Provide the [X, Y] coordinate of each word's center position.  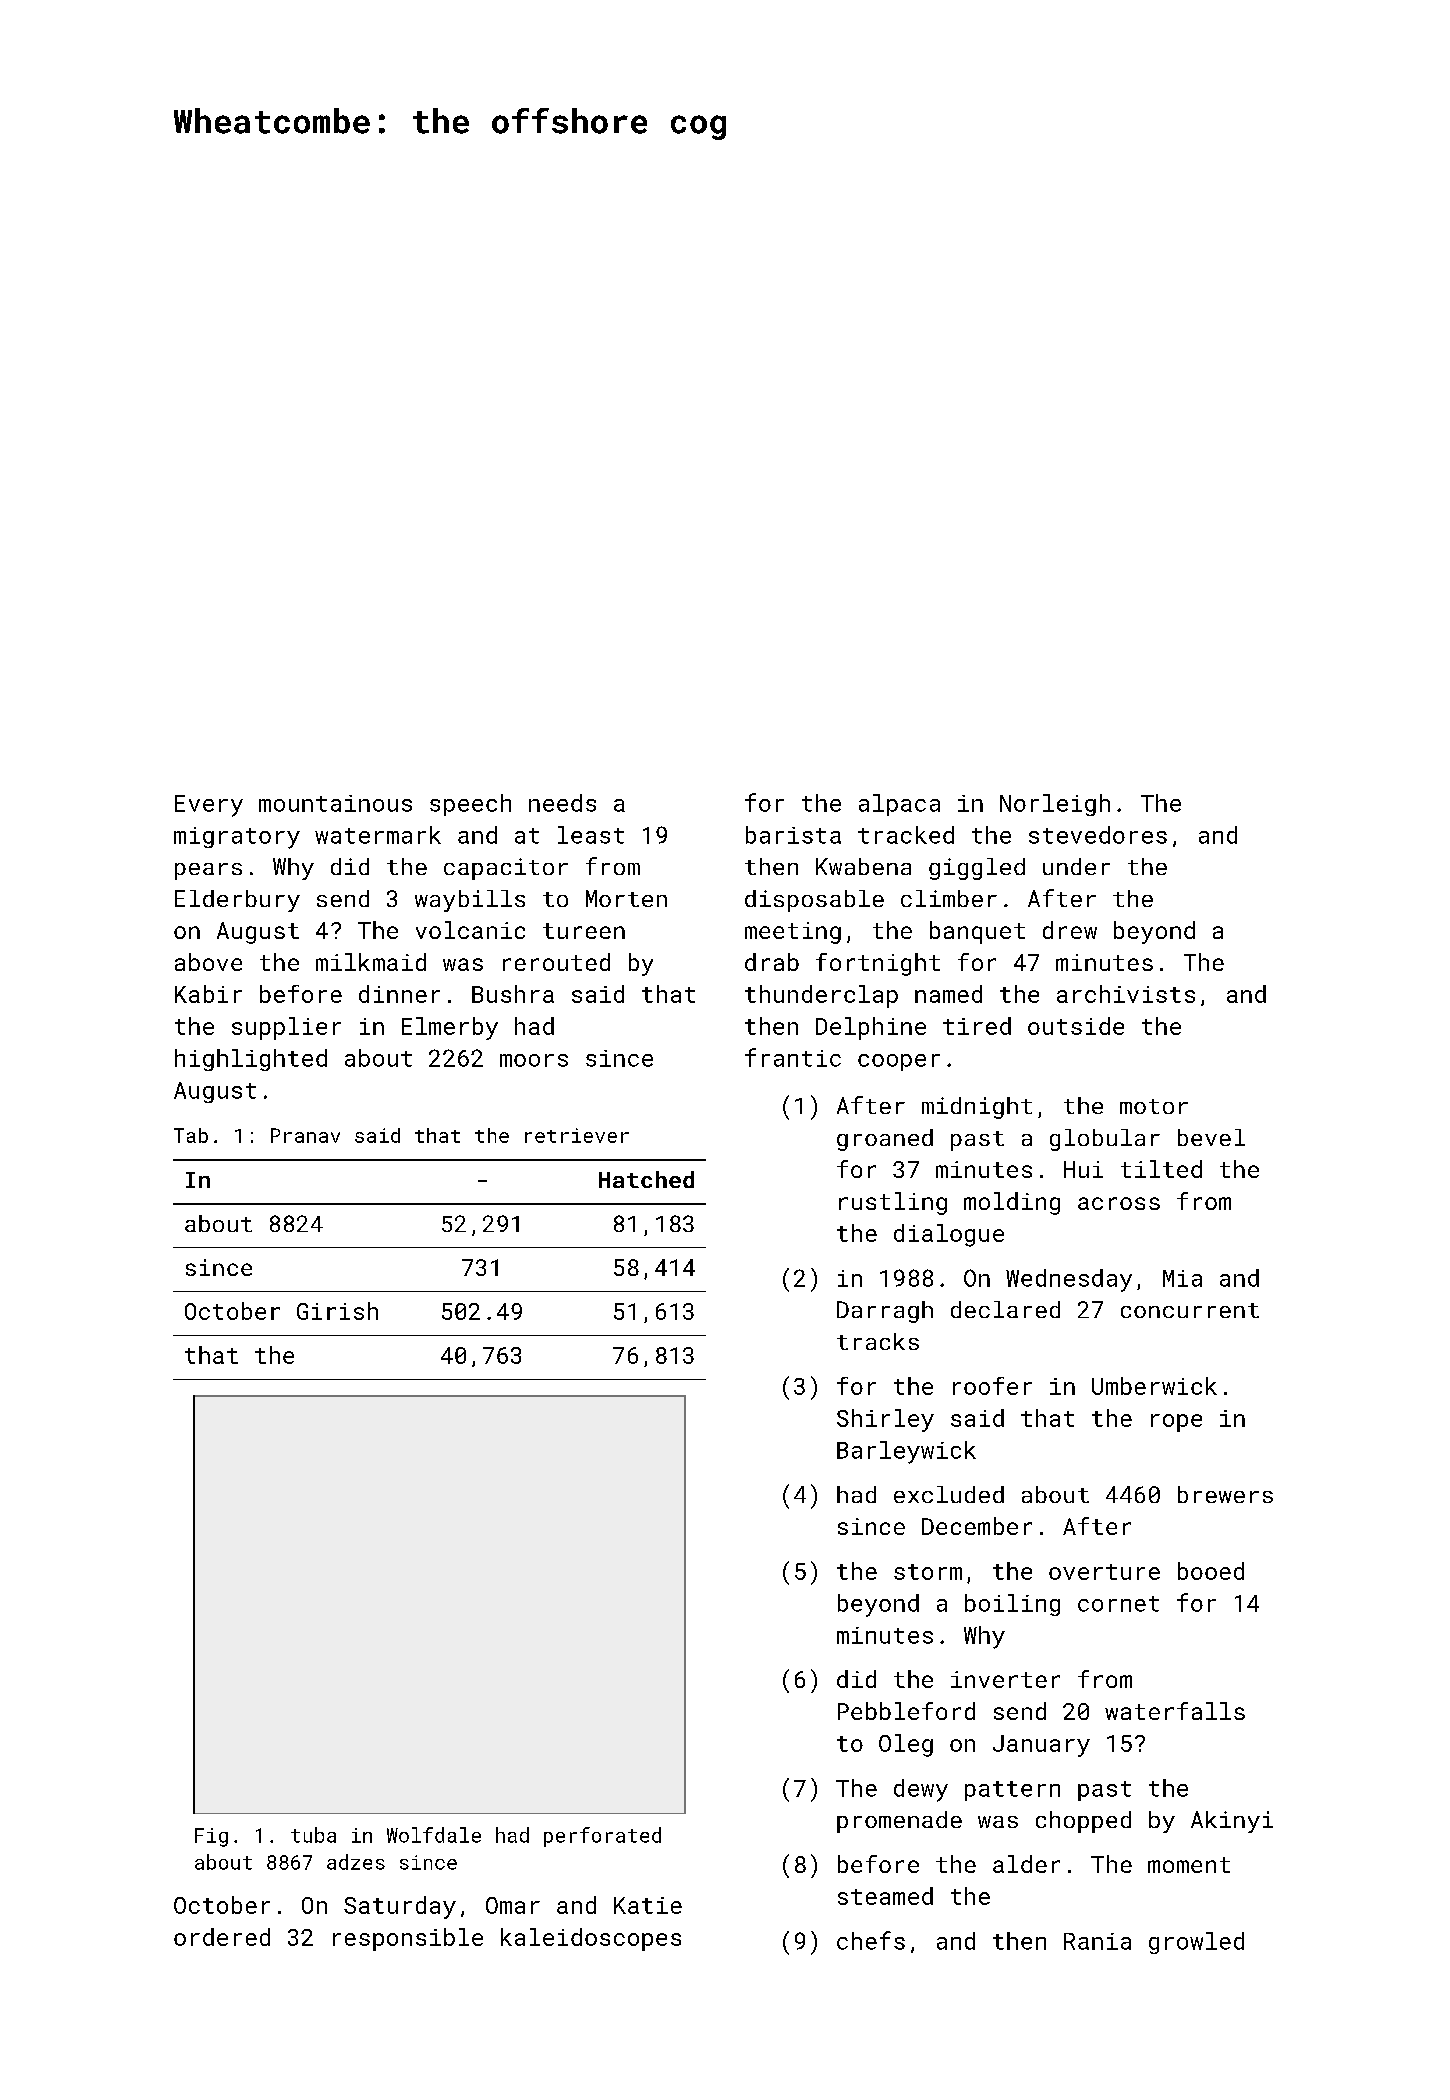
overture [1104, 1572]
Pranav [305, 1135]
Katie [648, 1905]
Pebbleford [906, 1711]
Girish [337, 1311]
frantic [793, 1057]
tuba [313, 1835]
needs [562, 803]
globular [1105, 1140]
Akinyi [1232, 1822]
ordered [222, 1937]
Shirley [885, 1420]
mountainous [335, 803]
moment [1189, 1865]
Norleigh [1055, 805]
